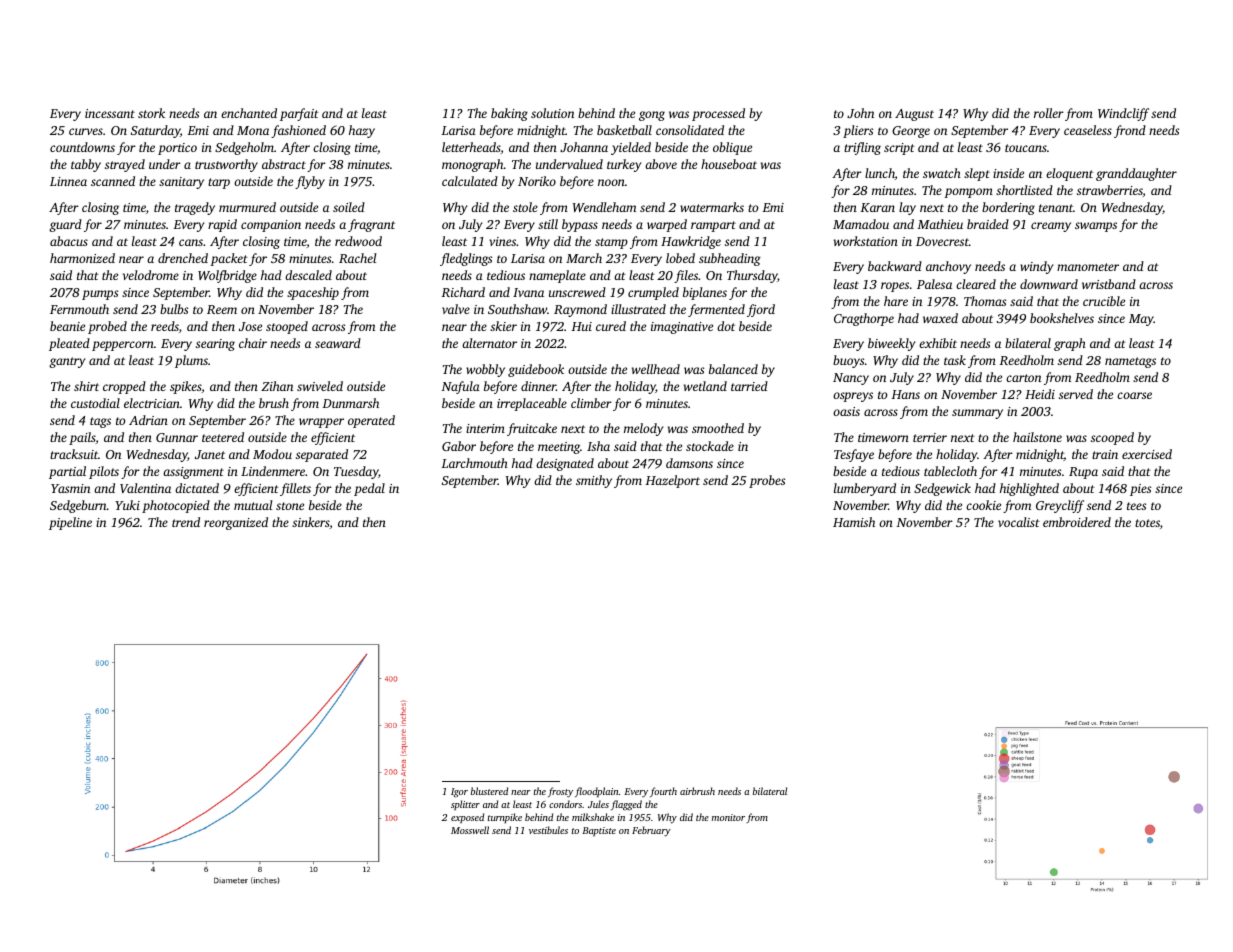 The height and width of the image is (952, 1233). I want to click on roller, so click(1049, 113).
